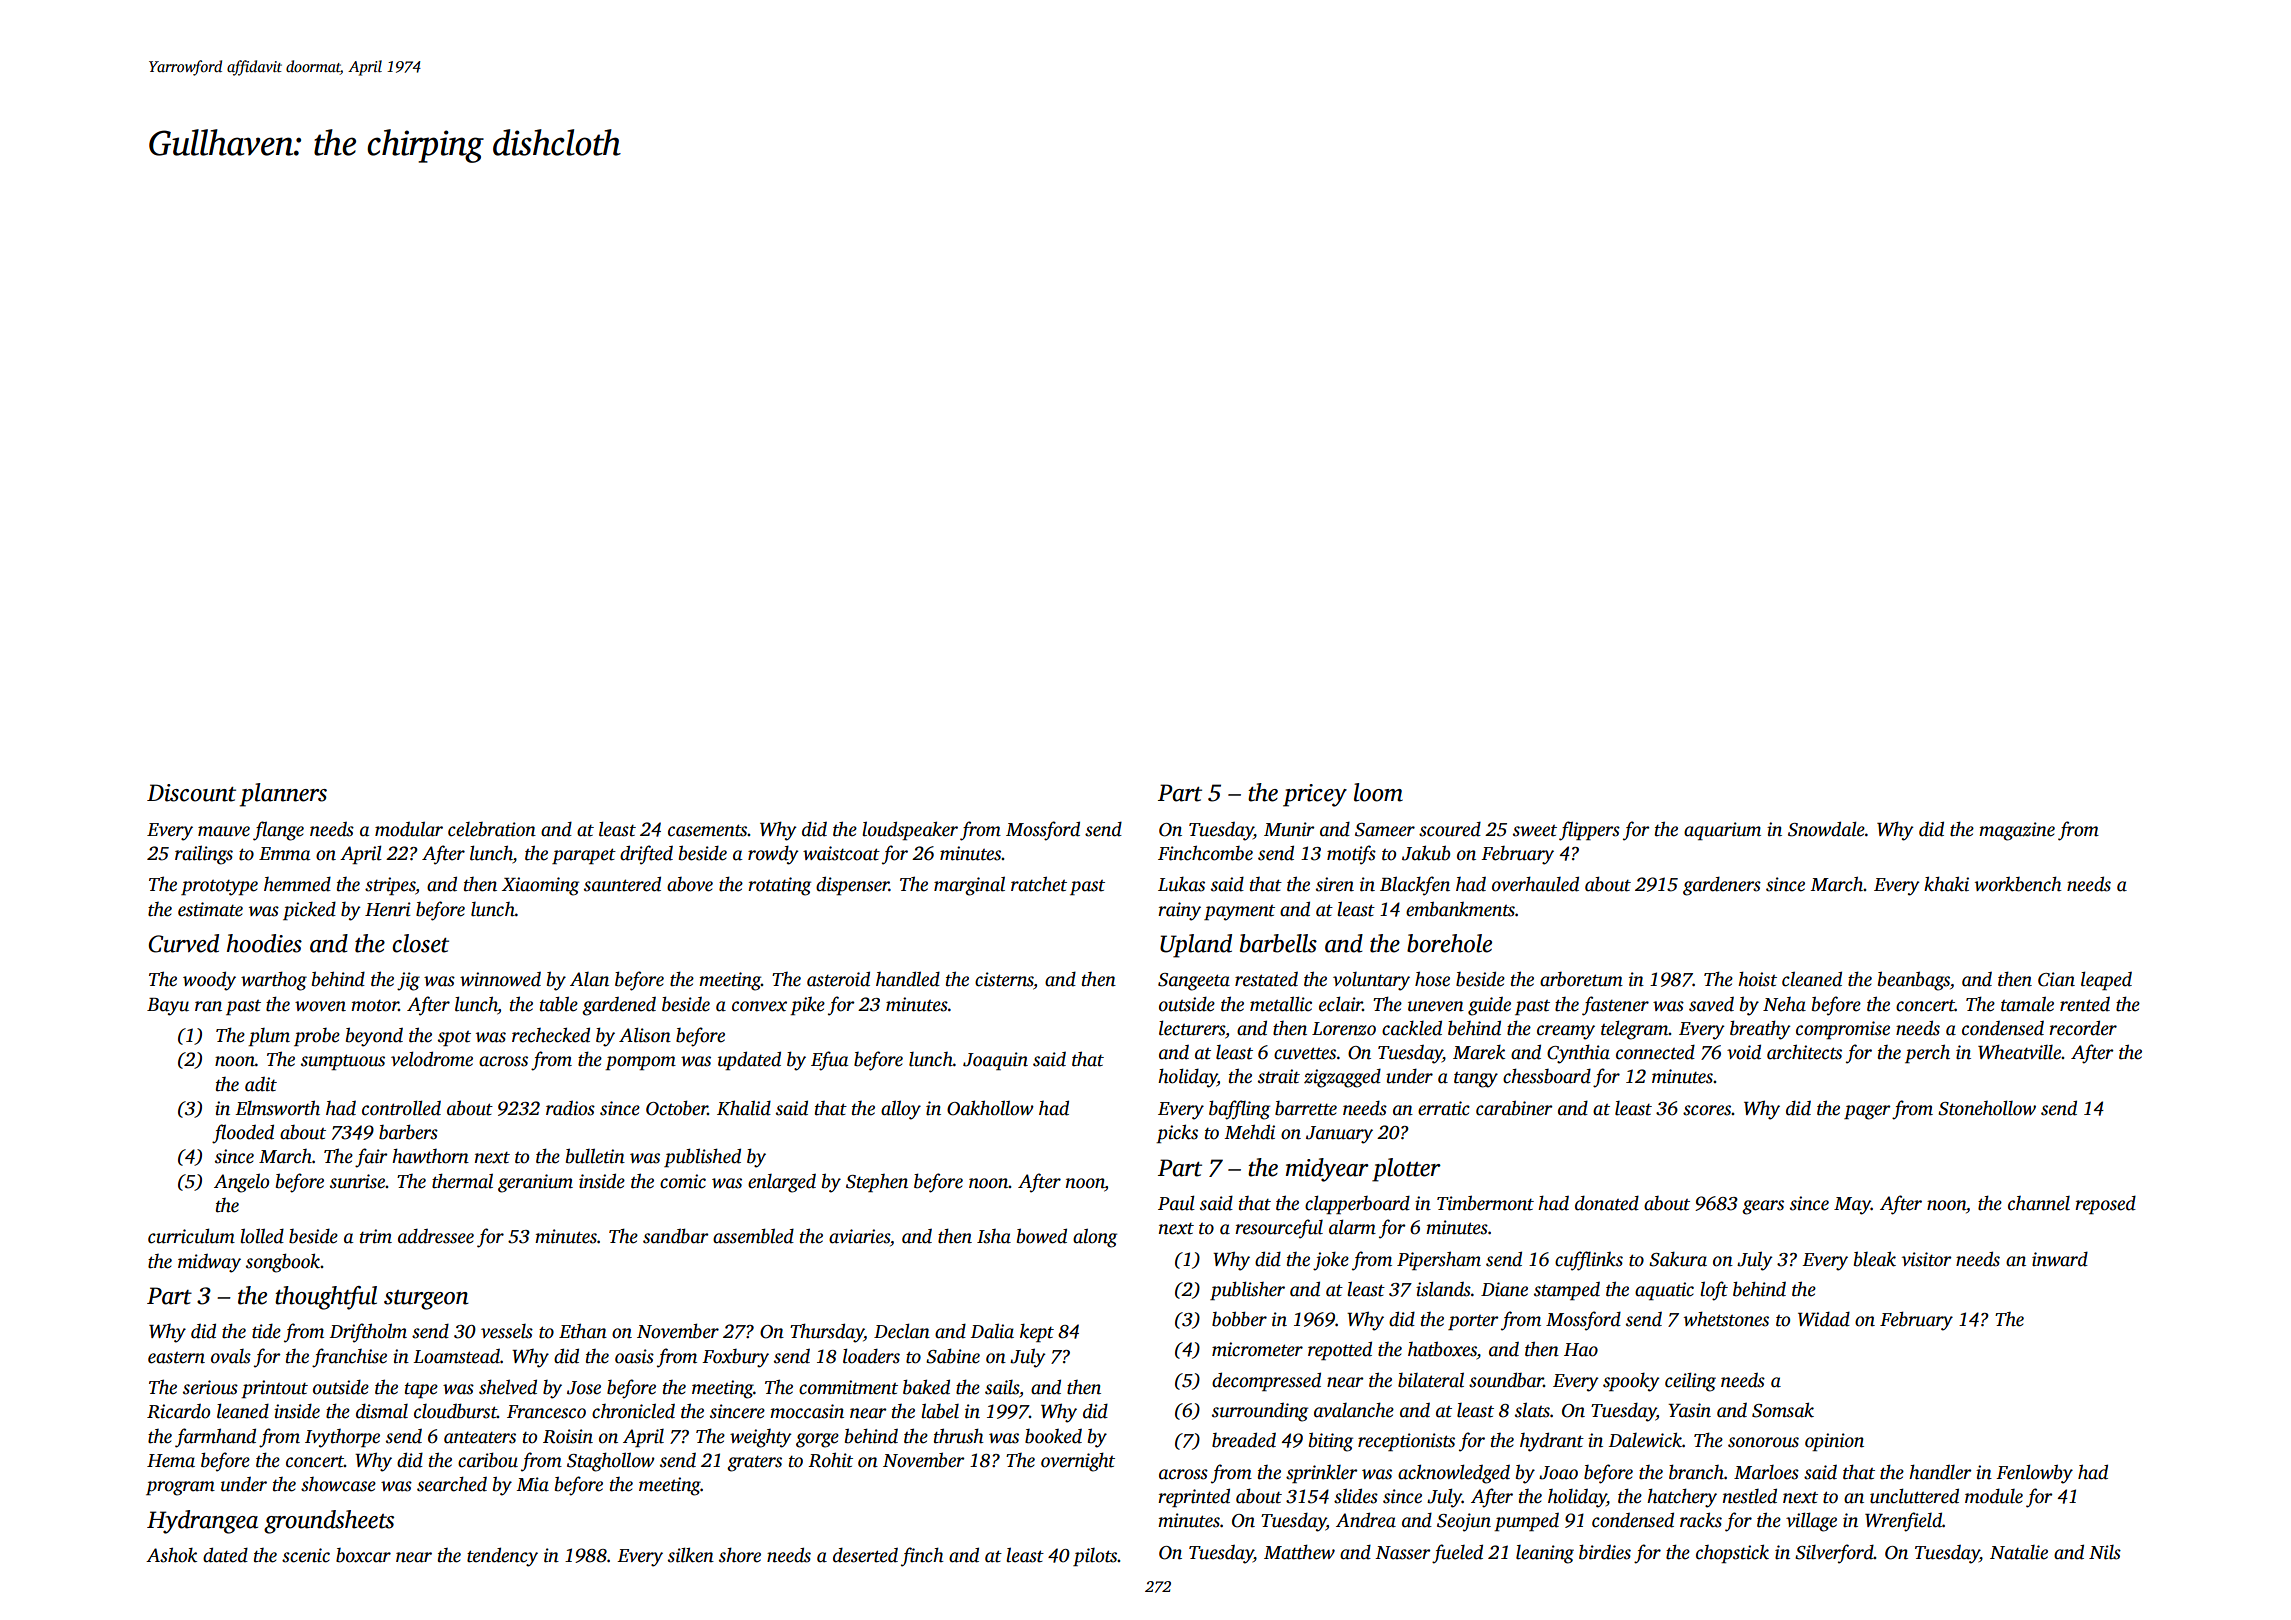 Image resolution: width=2291 pixels, height=1620 pixels. Describe the element at coordinates (2018, 884) in the screenshot. I see `workbench` at that location.
